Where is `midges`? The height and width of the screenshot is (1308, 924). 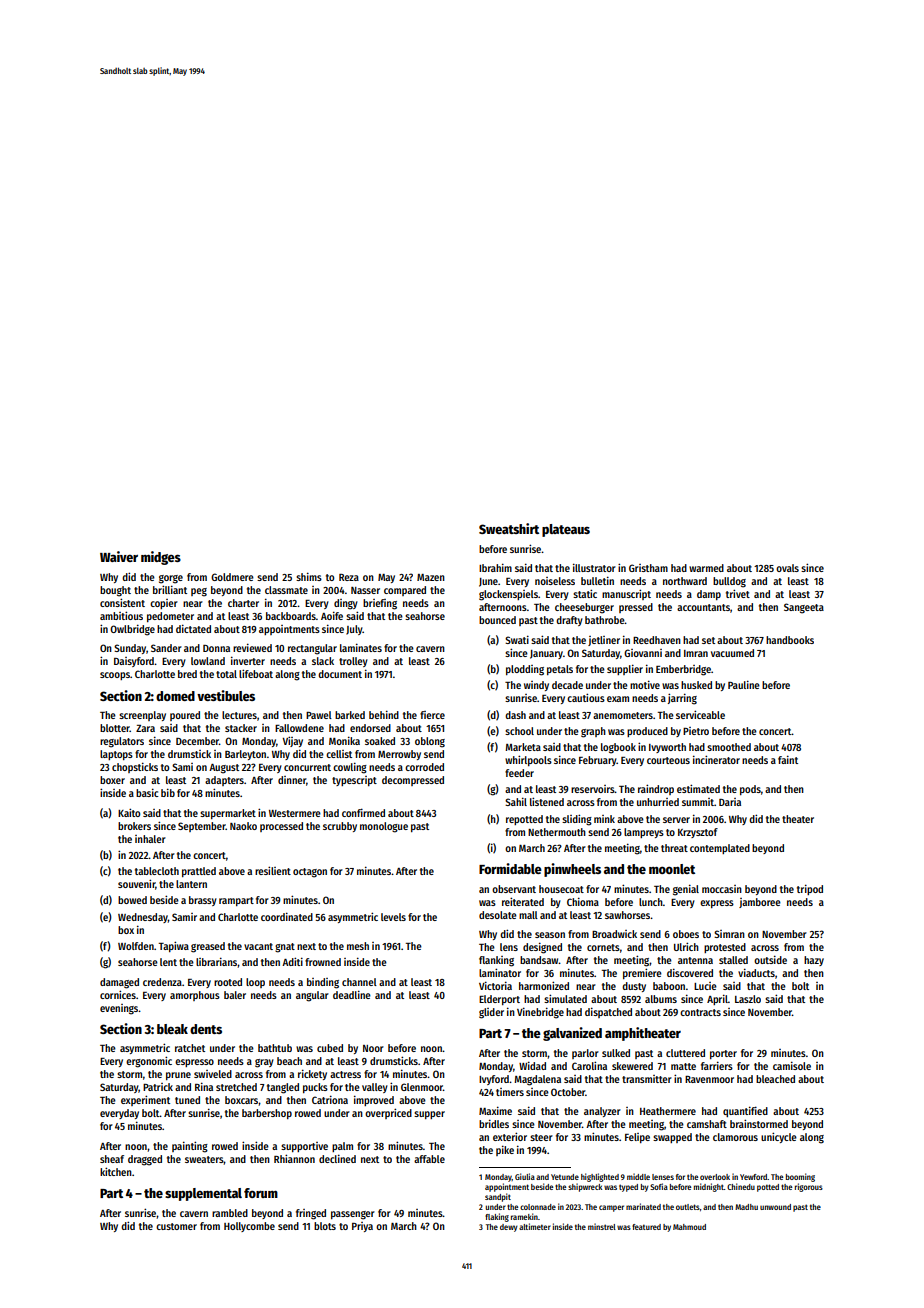
midges is located at coordinates (161, 558).
